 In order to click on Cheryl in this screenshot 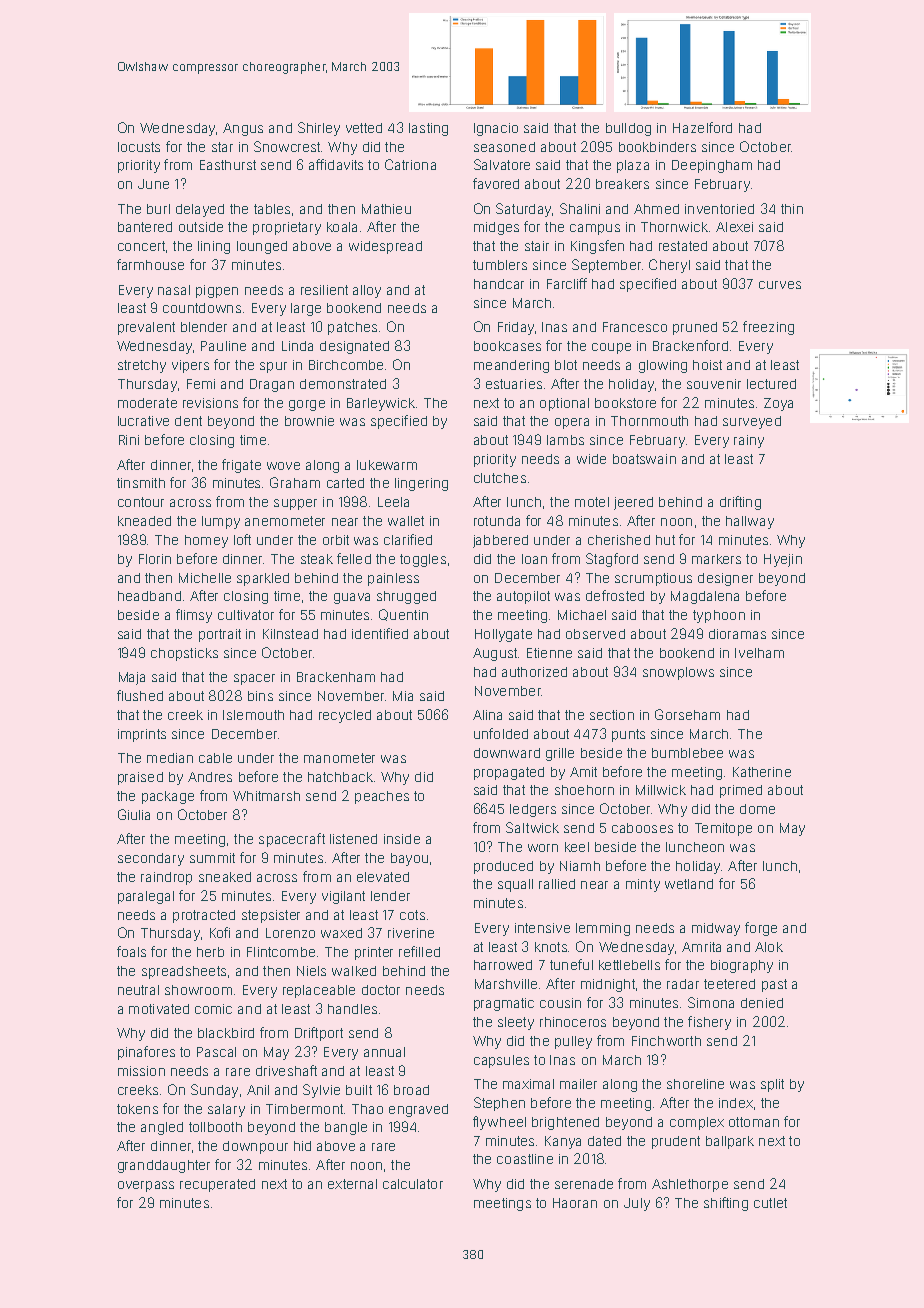, I will do `click(669, 266)`.
